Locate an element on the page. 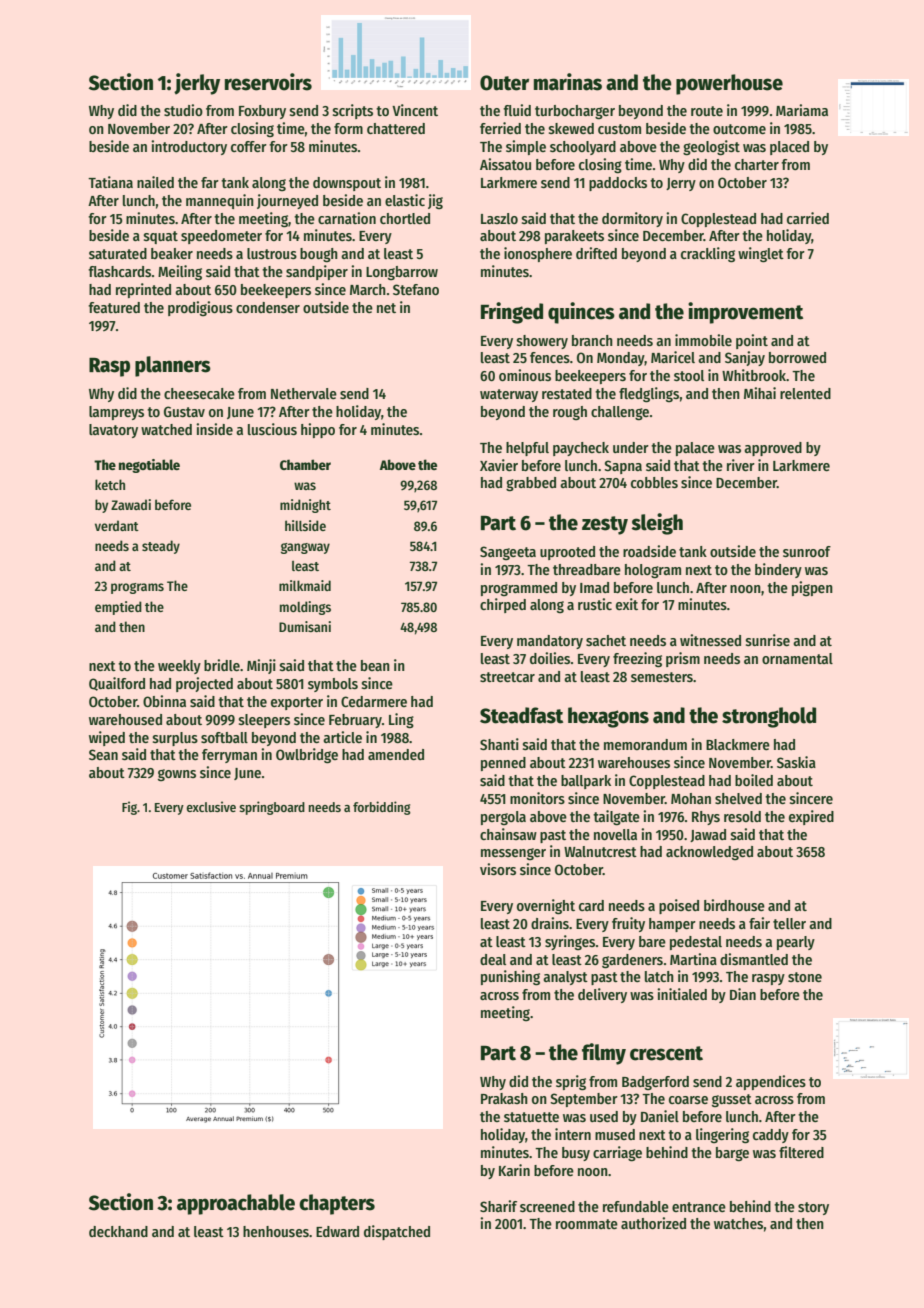 This image has width=924, height=1308. midnight is located at coordinates (305, 506).
